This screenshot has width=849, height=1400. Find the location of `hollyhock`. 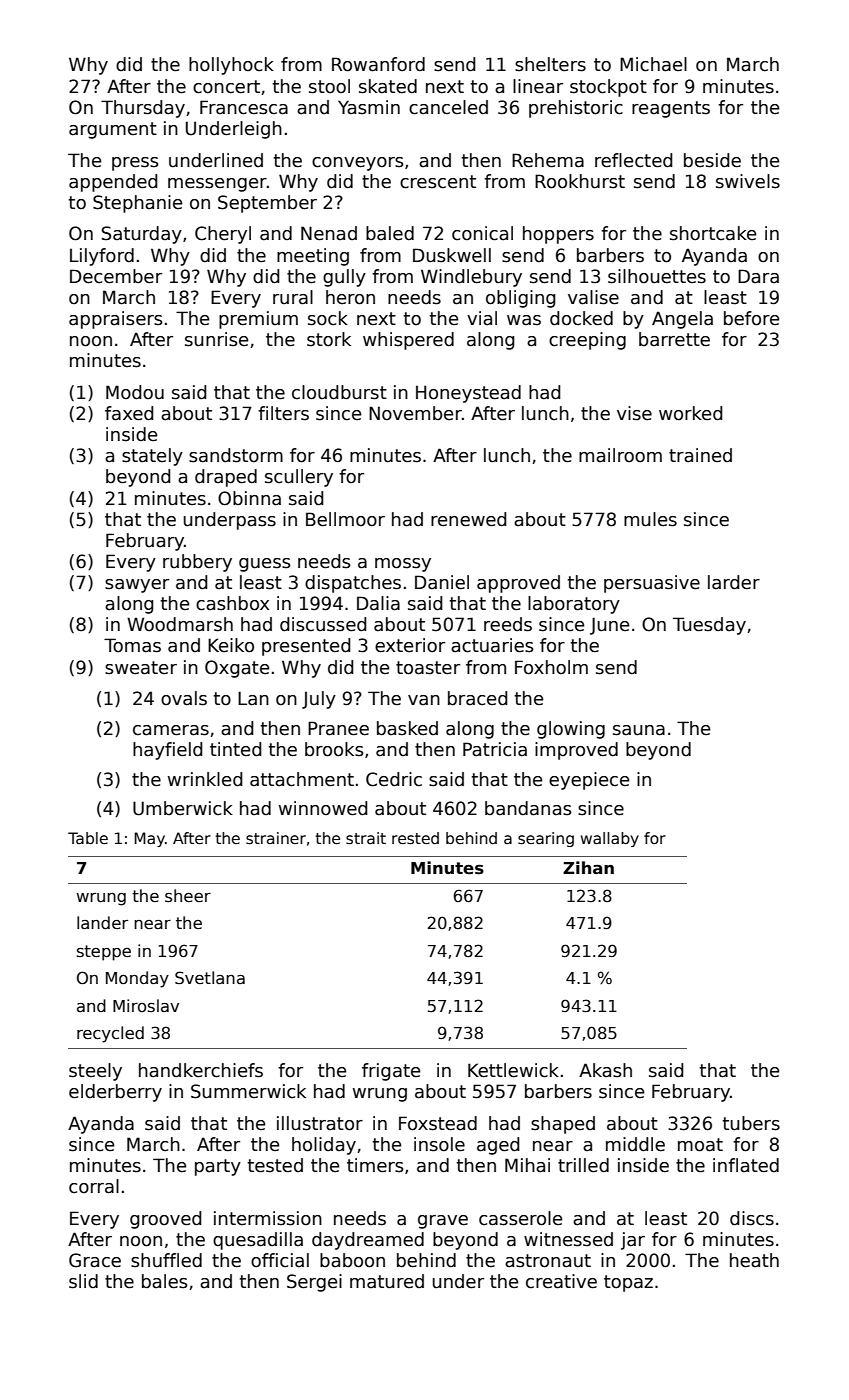

hollyhock is located at coordinates (231, 66).
